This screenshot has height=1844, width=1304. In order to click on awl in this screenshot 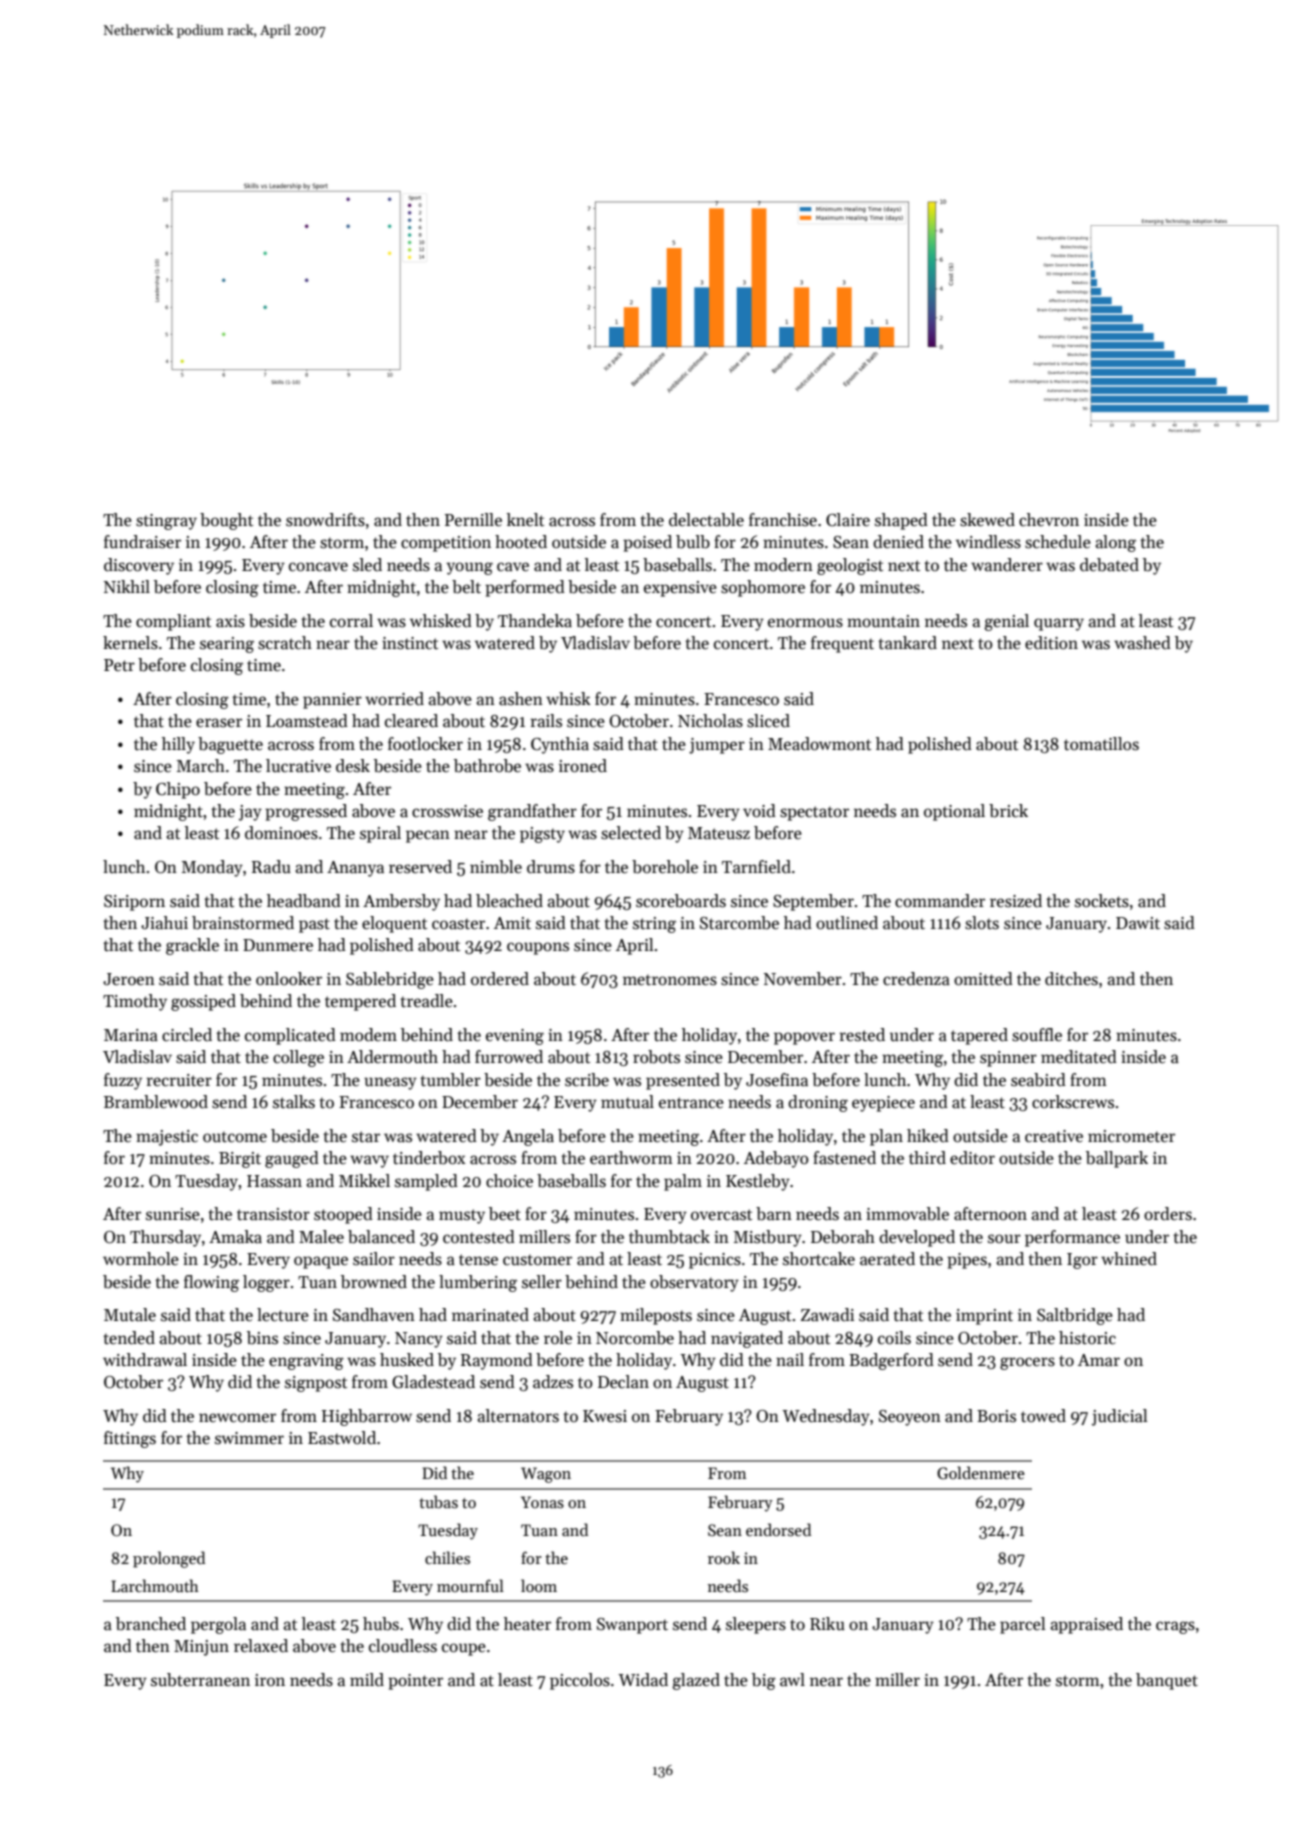, I will do `click(792, 1680)`.
